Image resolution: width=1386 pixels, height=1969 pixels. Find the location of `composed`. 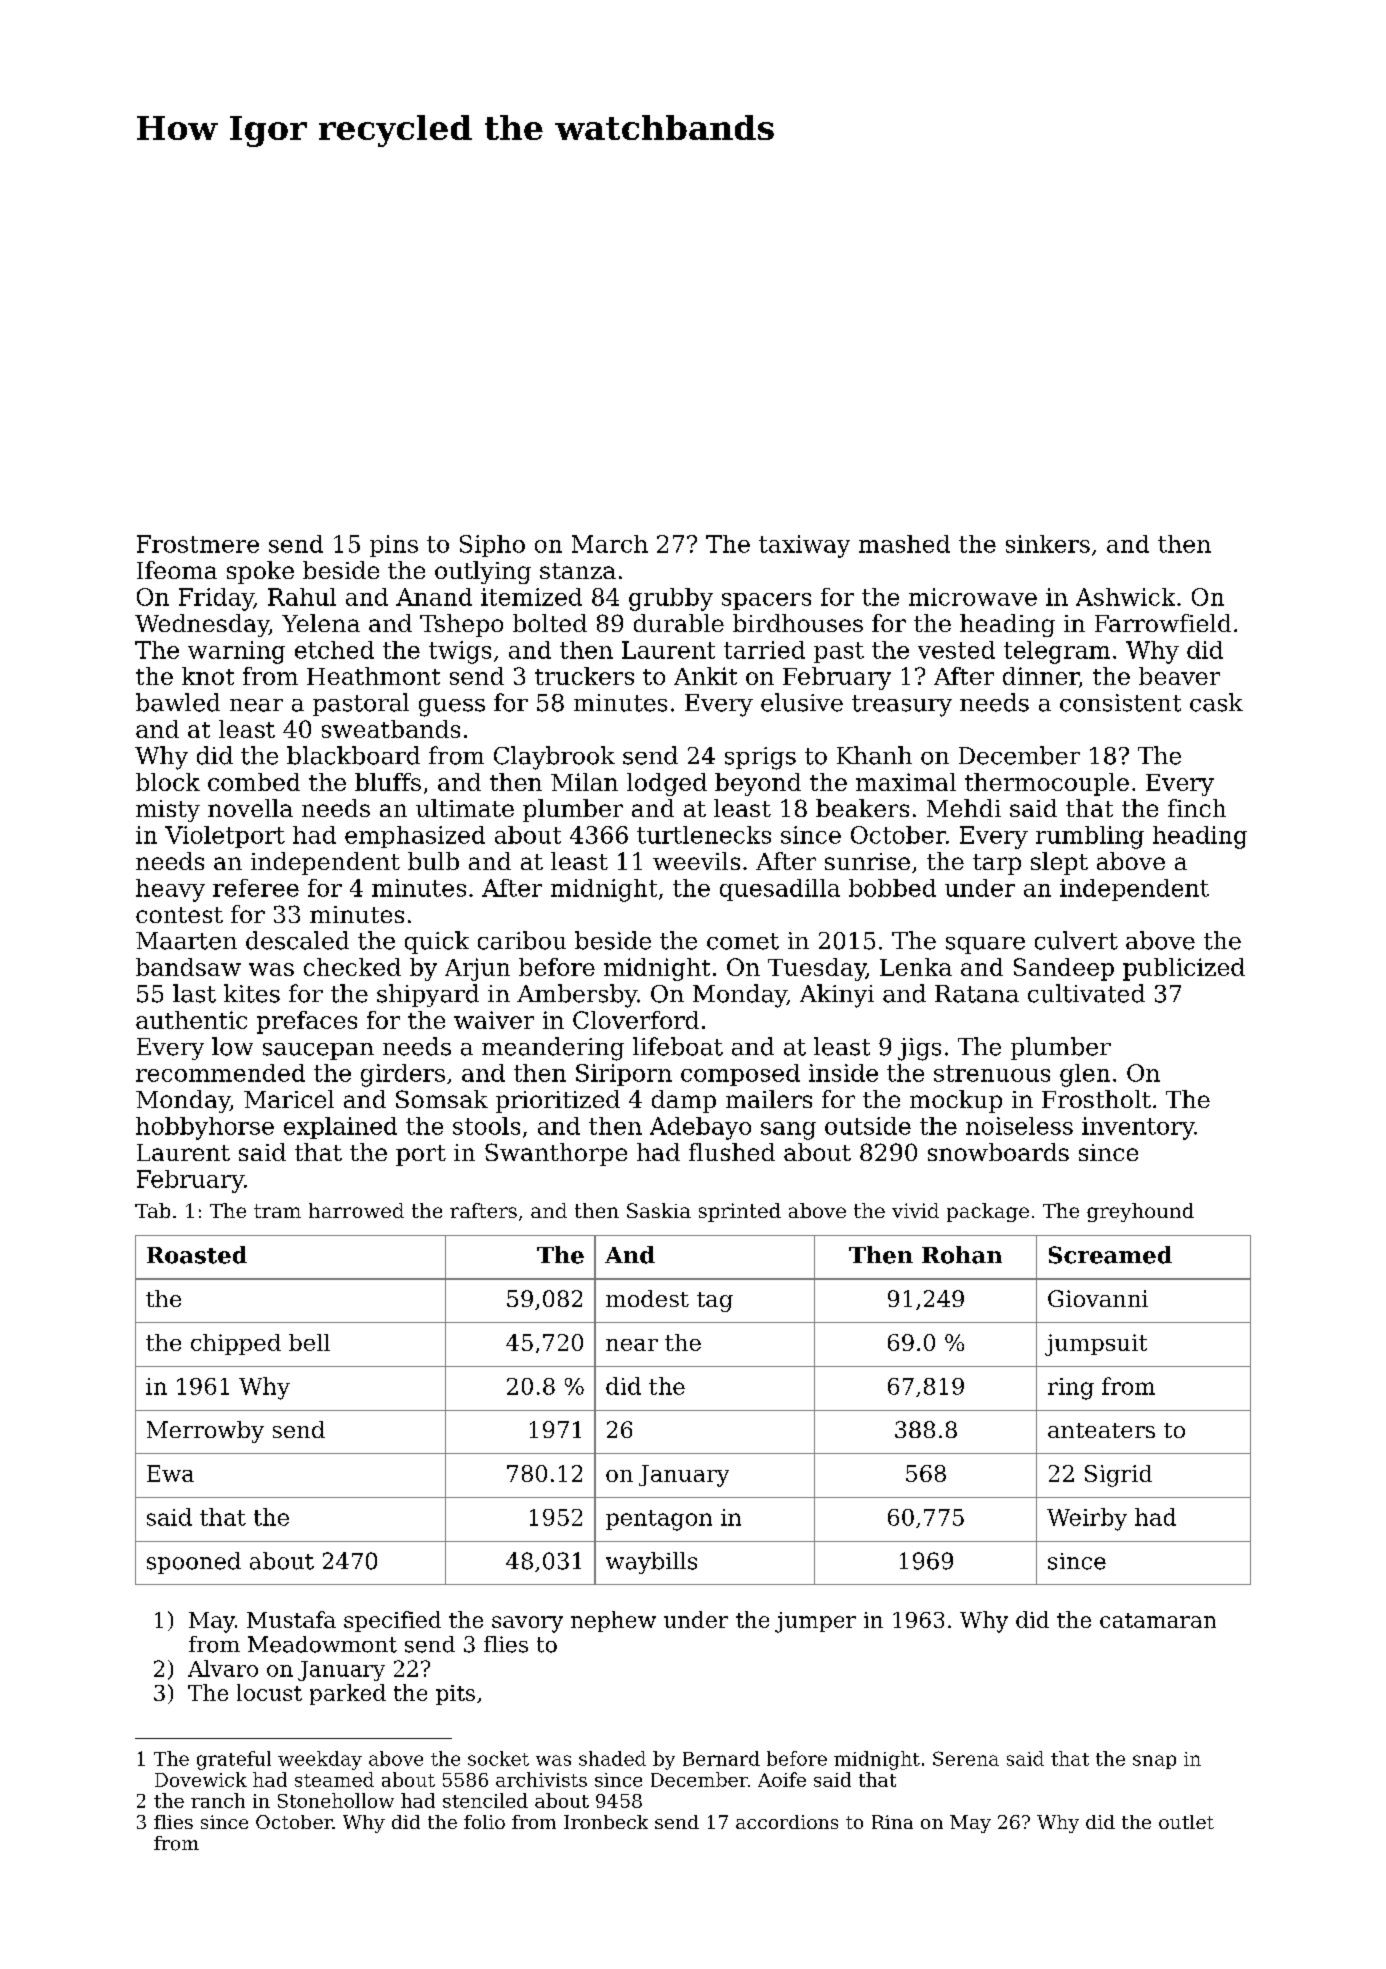

composed is located at coordinates (740, 1075).
